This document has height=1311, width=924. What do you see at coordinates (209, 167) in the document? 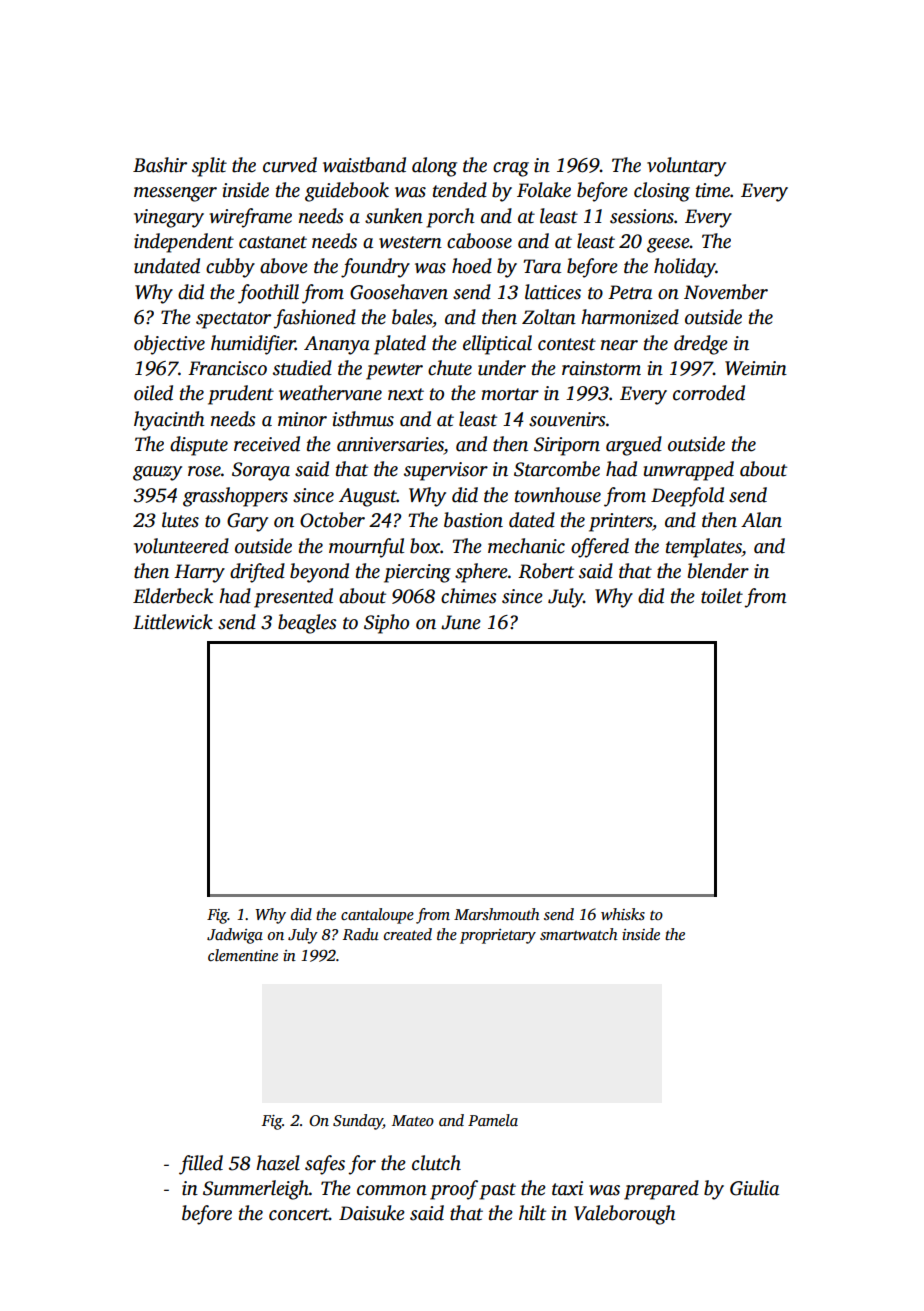
I see `split` at bounding box center [209, 167].
